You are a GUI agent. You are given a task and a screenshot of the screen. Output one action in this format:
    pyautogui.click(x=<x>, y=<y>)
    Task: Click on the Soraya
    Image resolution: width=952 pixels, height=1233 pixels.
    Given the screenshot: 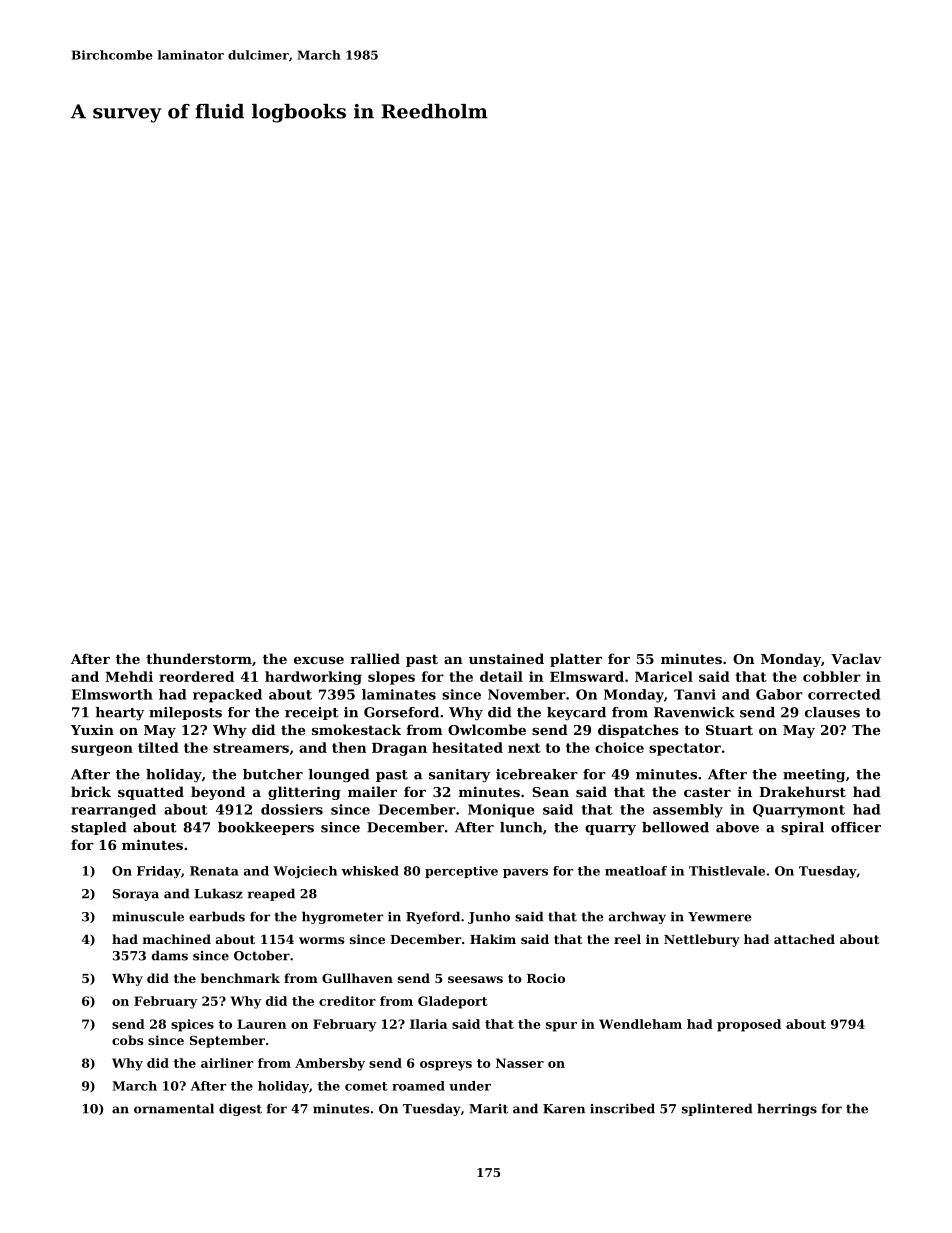 What is the action you would take?
    pyautogui.click(x=136, y=895)
